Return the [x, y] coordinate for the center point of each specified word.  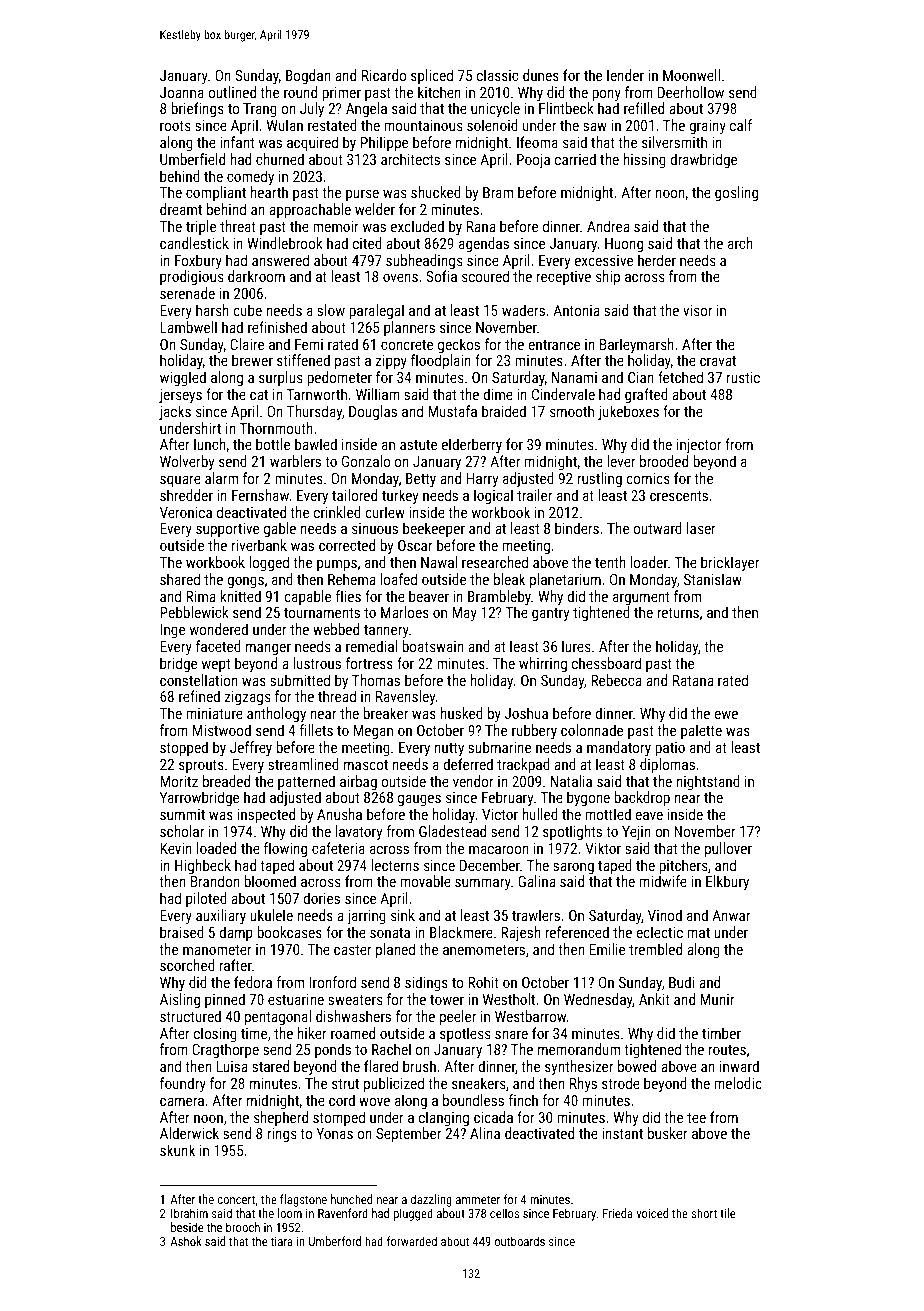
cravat [718, 361]
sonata [390, 933]
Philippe [384, 143]
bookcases [289, 932]
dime [498, 394]
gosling [736, 193]
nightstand [708, 782]
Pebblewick [194, 612]
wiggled [183, 378]
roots [175, 126]
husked [461, 713]
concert [236, 1199]
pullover [728, 849]
